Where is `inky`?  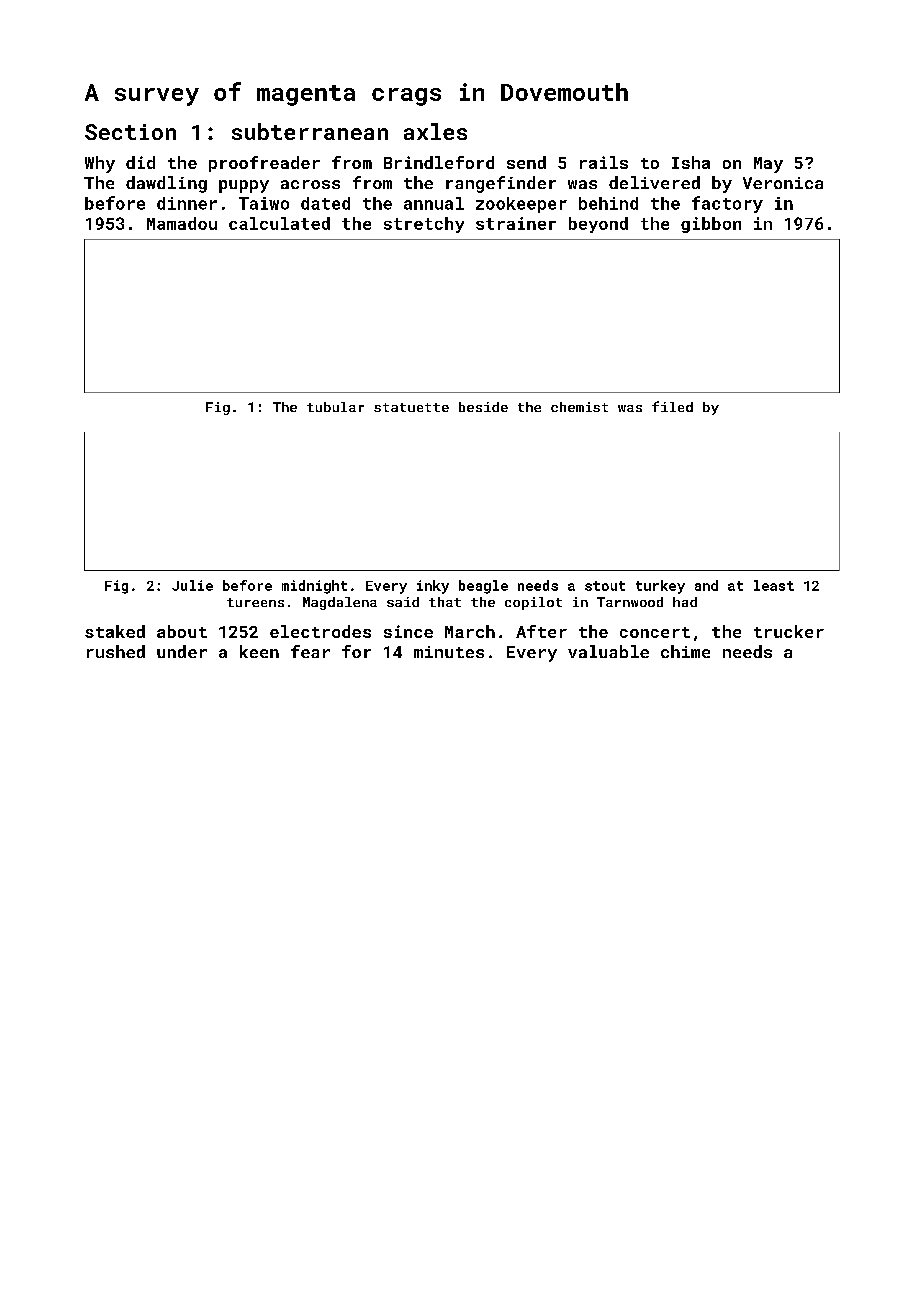 inky is located at coordinates (433, 587).
